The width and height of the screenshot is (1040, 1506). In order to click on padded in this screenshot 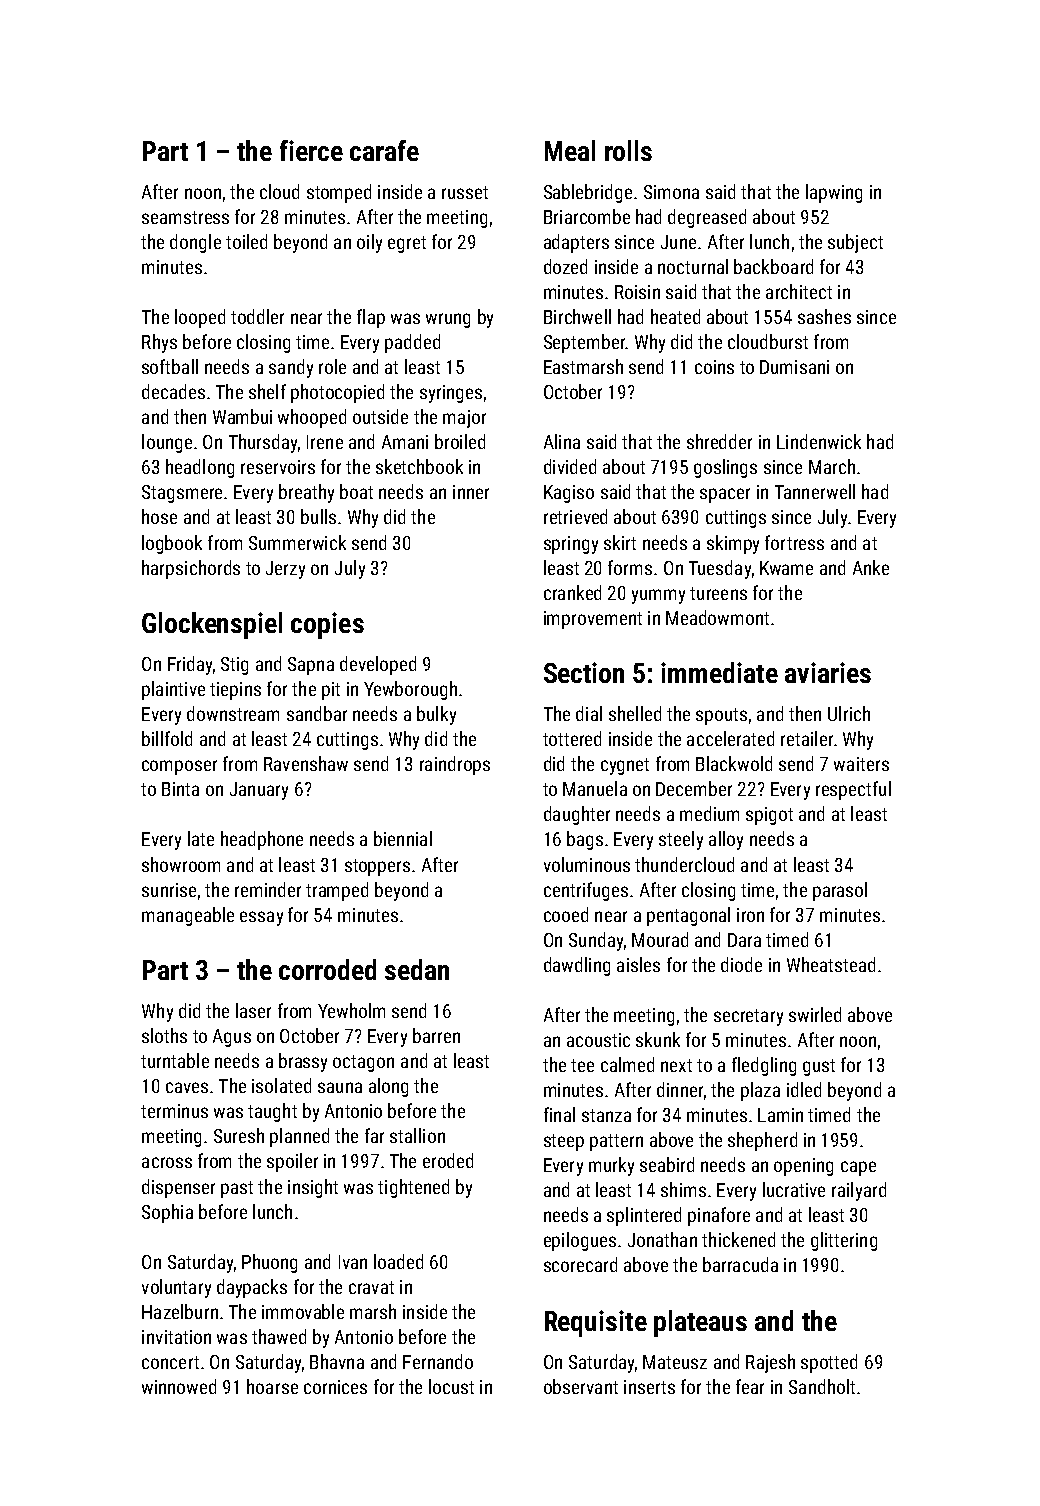, I will do `click(412, 343)`.
